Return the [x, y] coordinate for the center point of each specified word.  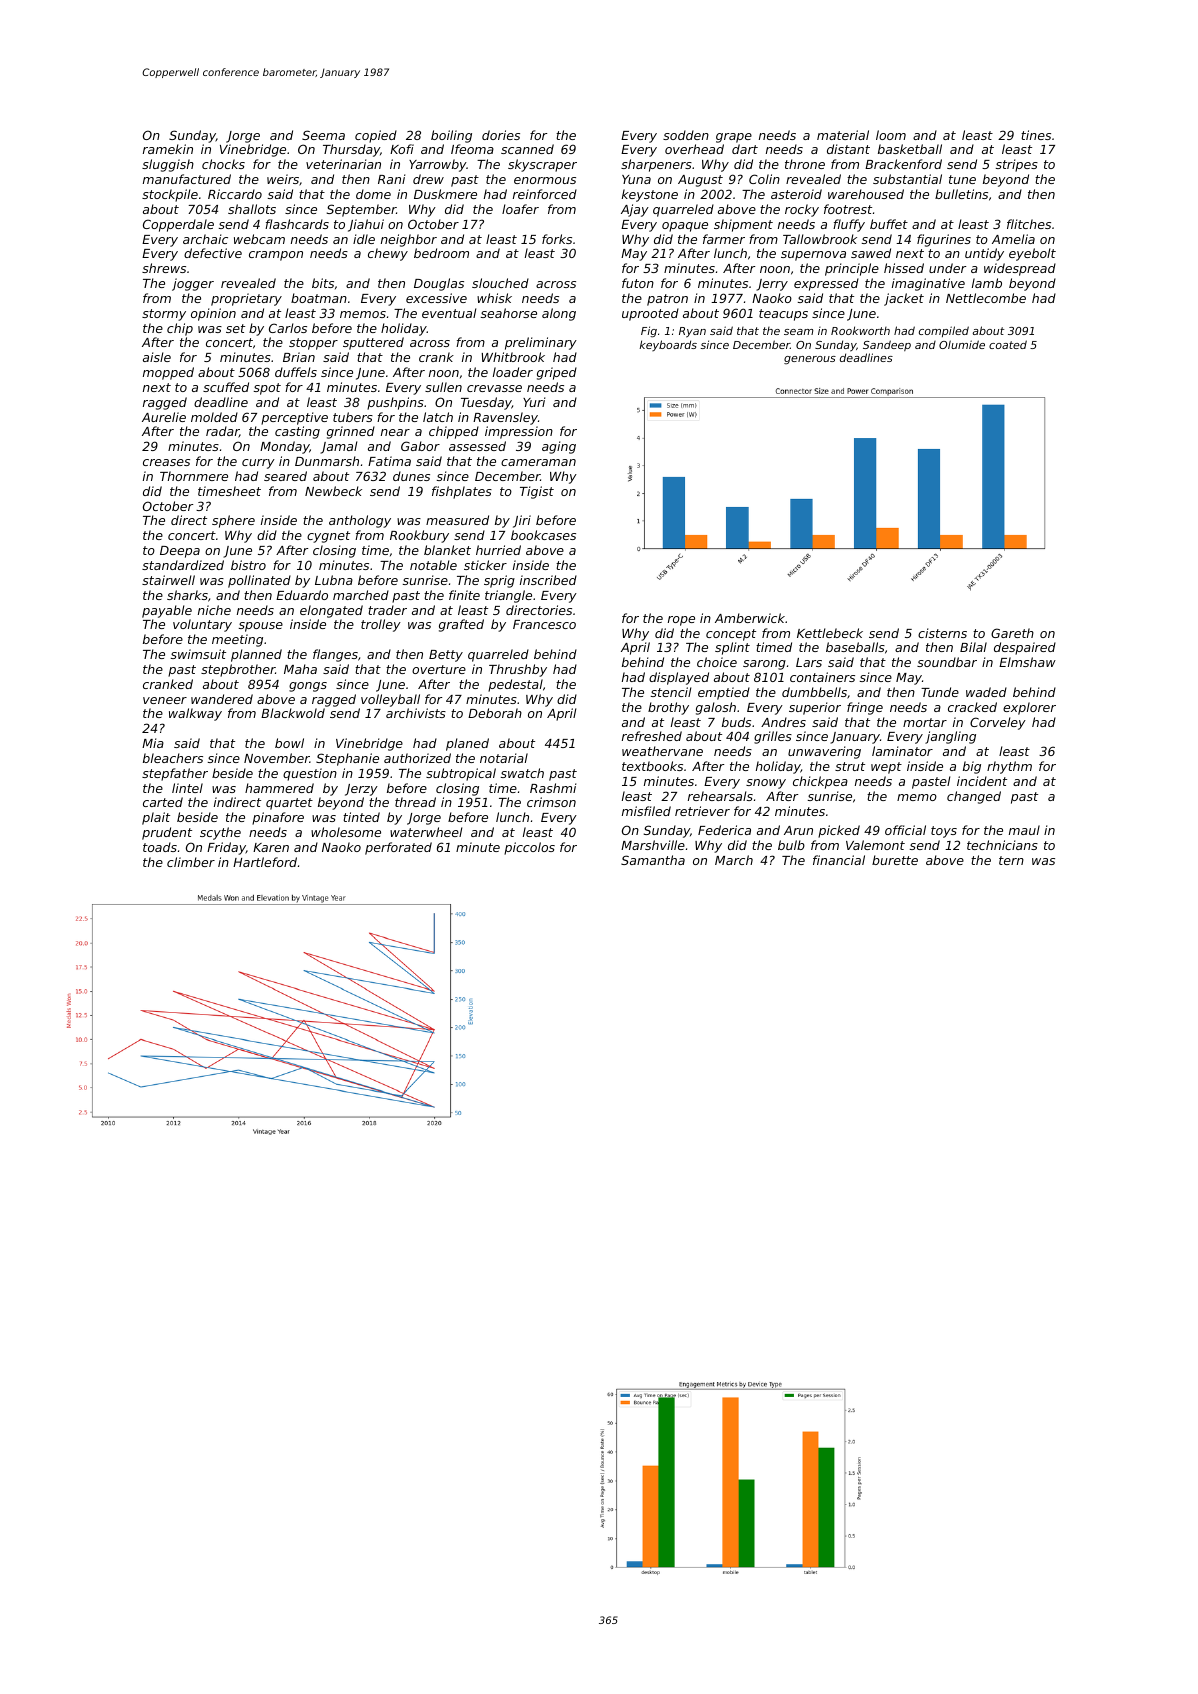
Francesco [544, 624]
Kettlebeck [830, 633]
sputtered [373, 343]
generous [810, 360]
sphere [233, 521]
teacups [783, 315]
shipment [743, 225]
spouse [261, 627]
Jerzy [361, 790]
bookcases [543, 535]
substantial [907, 179]
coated [1008, 344]
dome [373, 194]
